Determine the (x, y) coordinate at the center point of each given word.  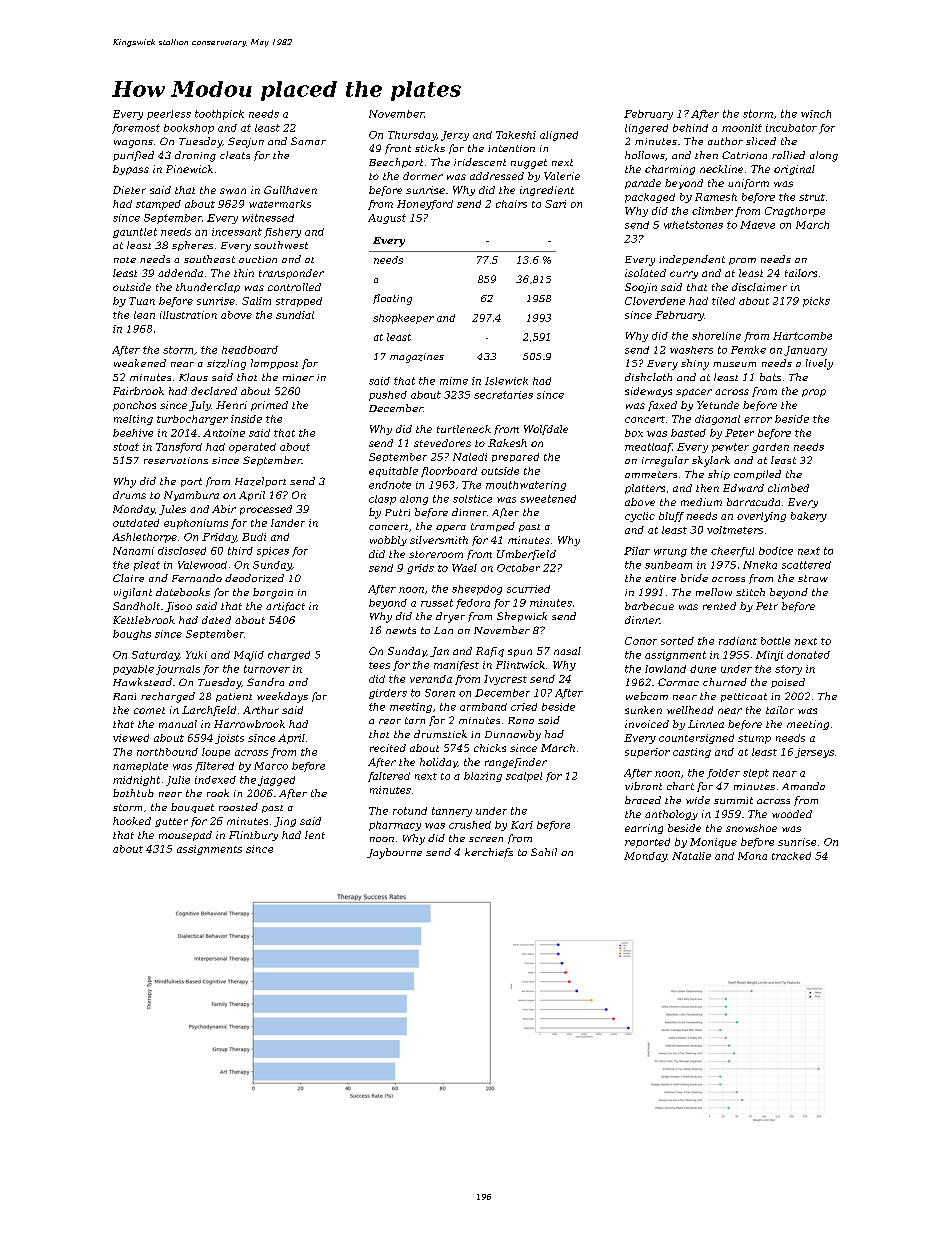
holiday (438, 763)
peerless (169, 115)
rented (719, 606)
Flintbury (253, 836)
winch (816, 114)
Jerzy (455, 136)
